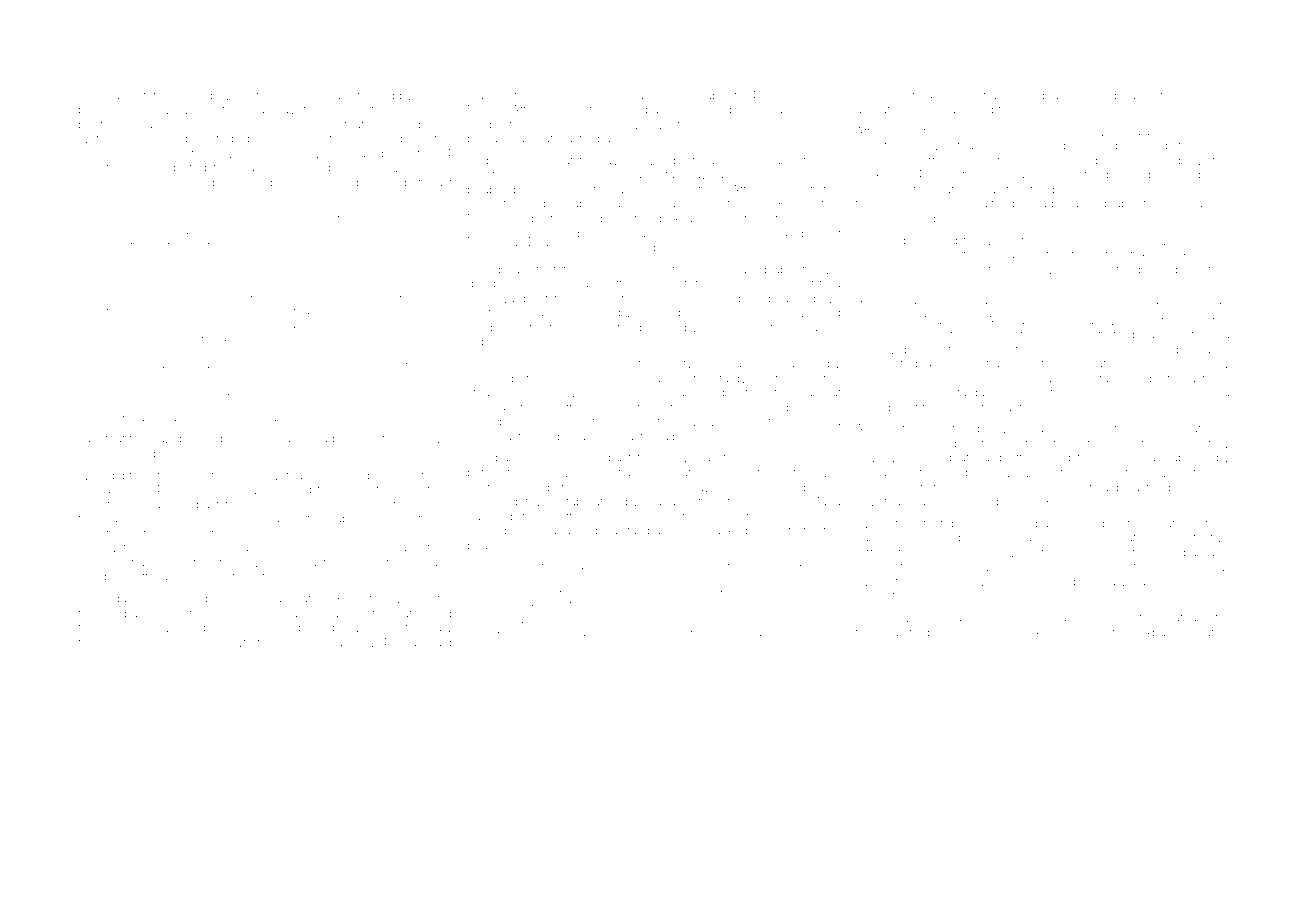 The width and height of the image is (1308, 924). Describe the element at coordinates (1016, 457) in the image. I see `blotter` at that location.
